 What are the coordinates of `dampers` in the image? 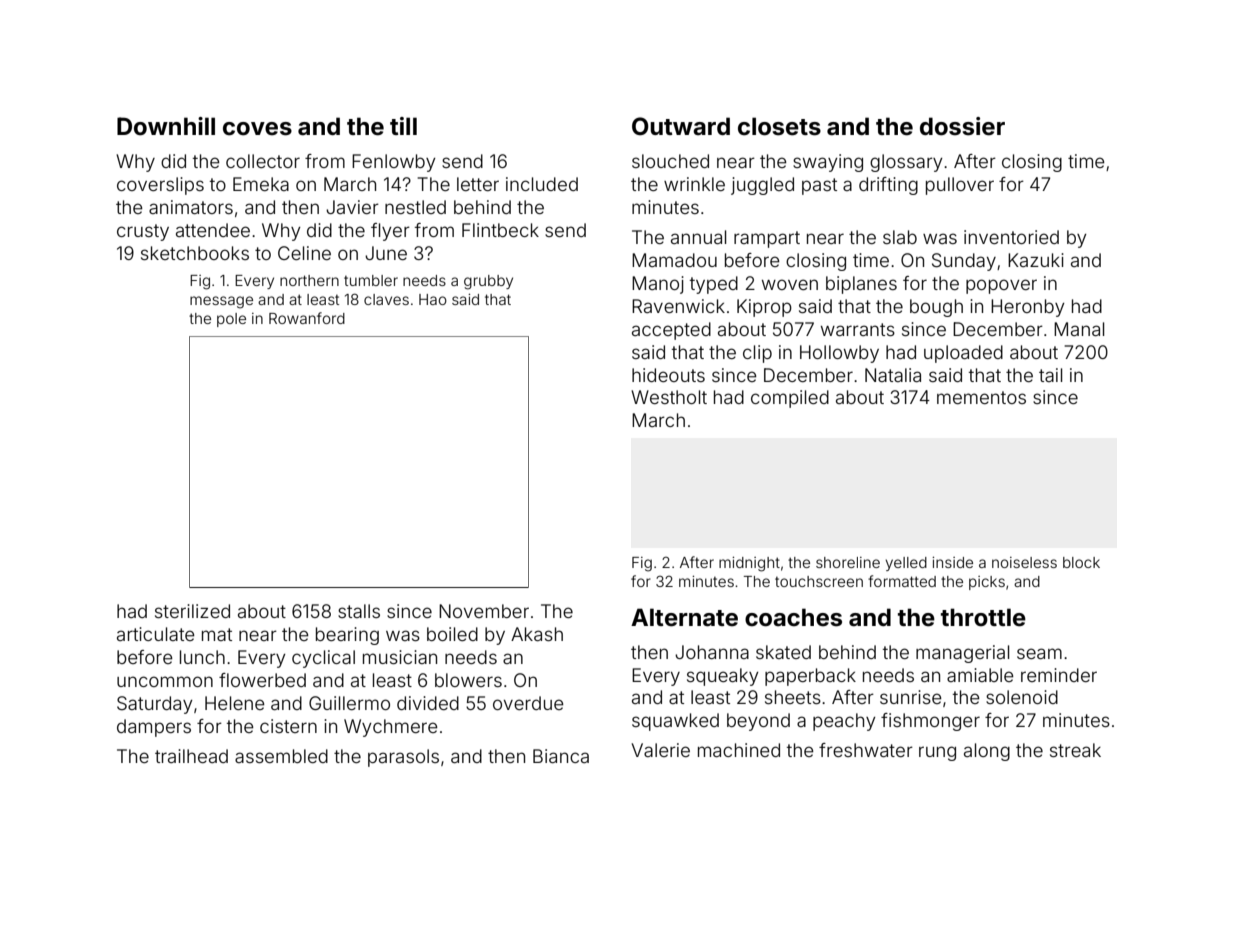 It's located at (154, 728).
